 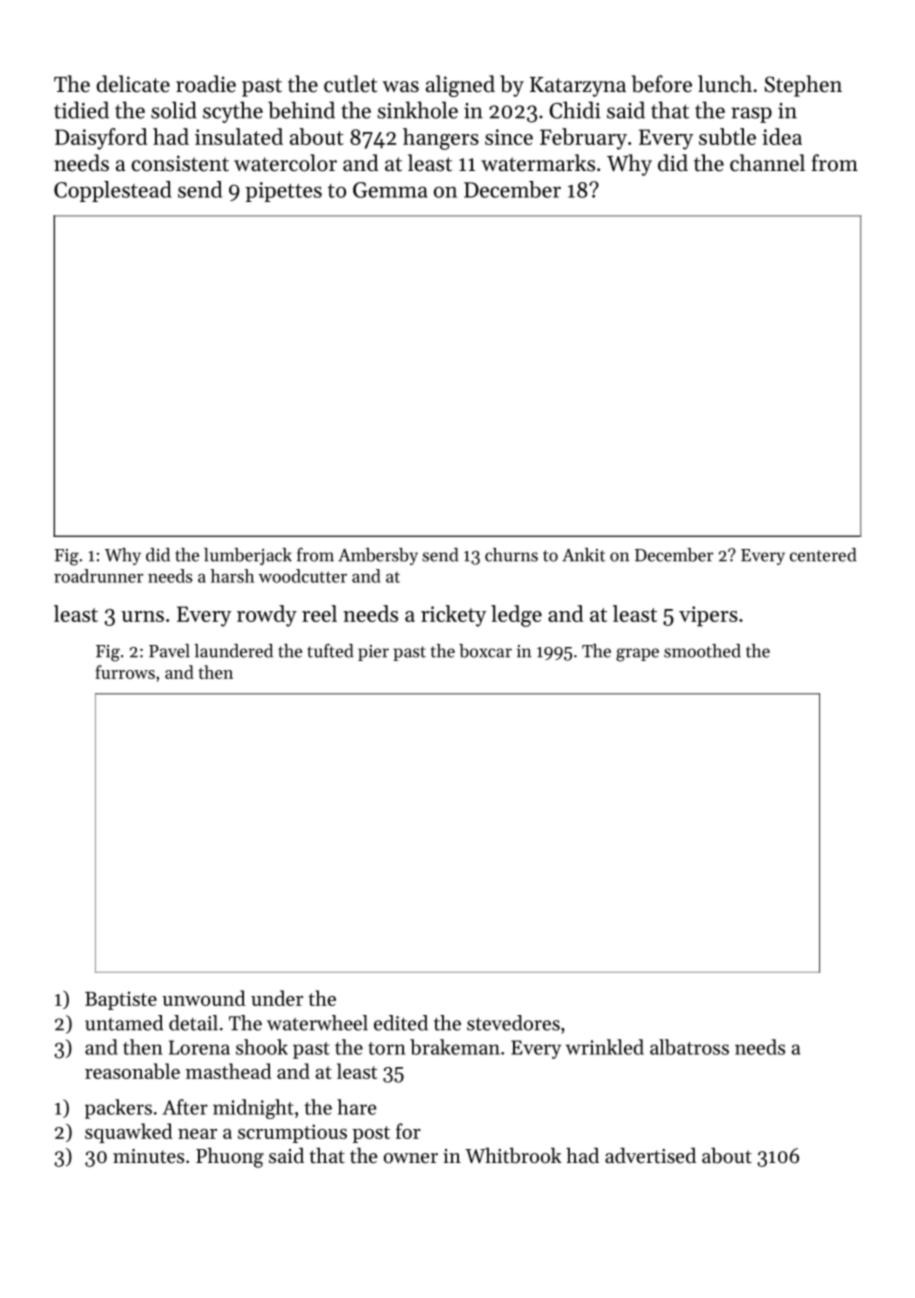 What do you see at coordinates (637, 655) in the screenshot?
I see `grape` at bounding box center [637, 655].
